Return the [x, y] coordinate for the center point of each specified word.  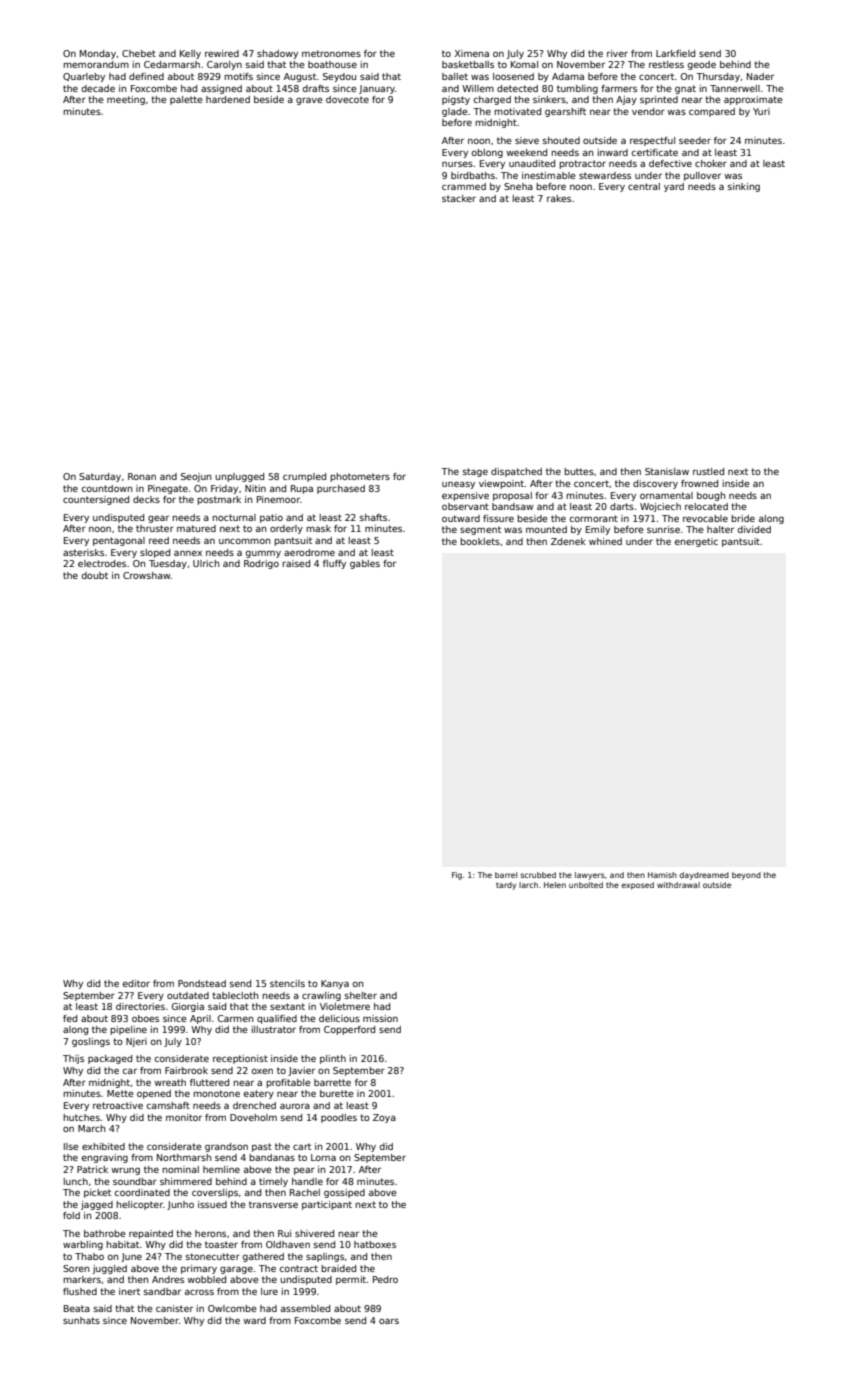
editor [136, 983]
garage [236, 1270]
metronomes [331, 53]
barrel [506, 875]
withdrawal [678, 885]
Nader [760, 76]
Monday [98, 54]
